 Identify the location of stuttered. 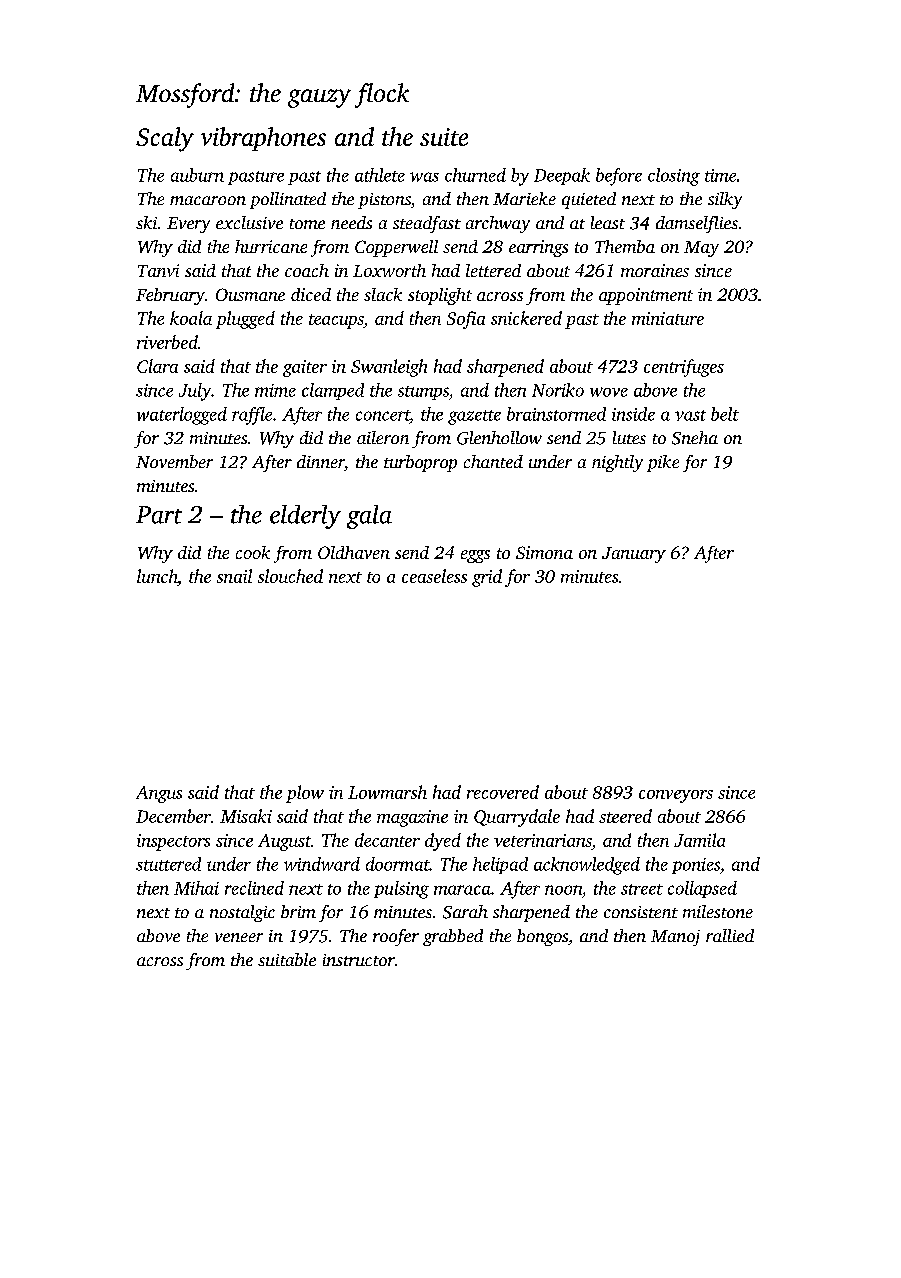
(168, 864).
